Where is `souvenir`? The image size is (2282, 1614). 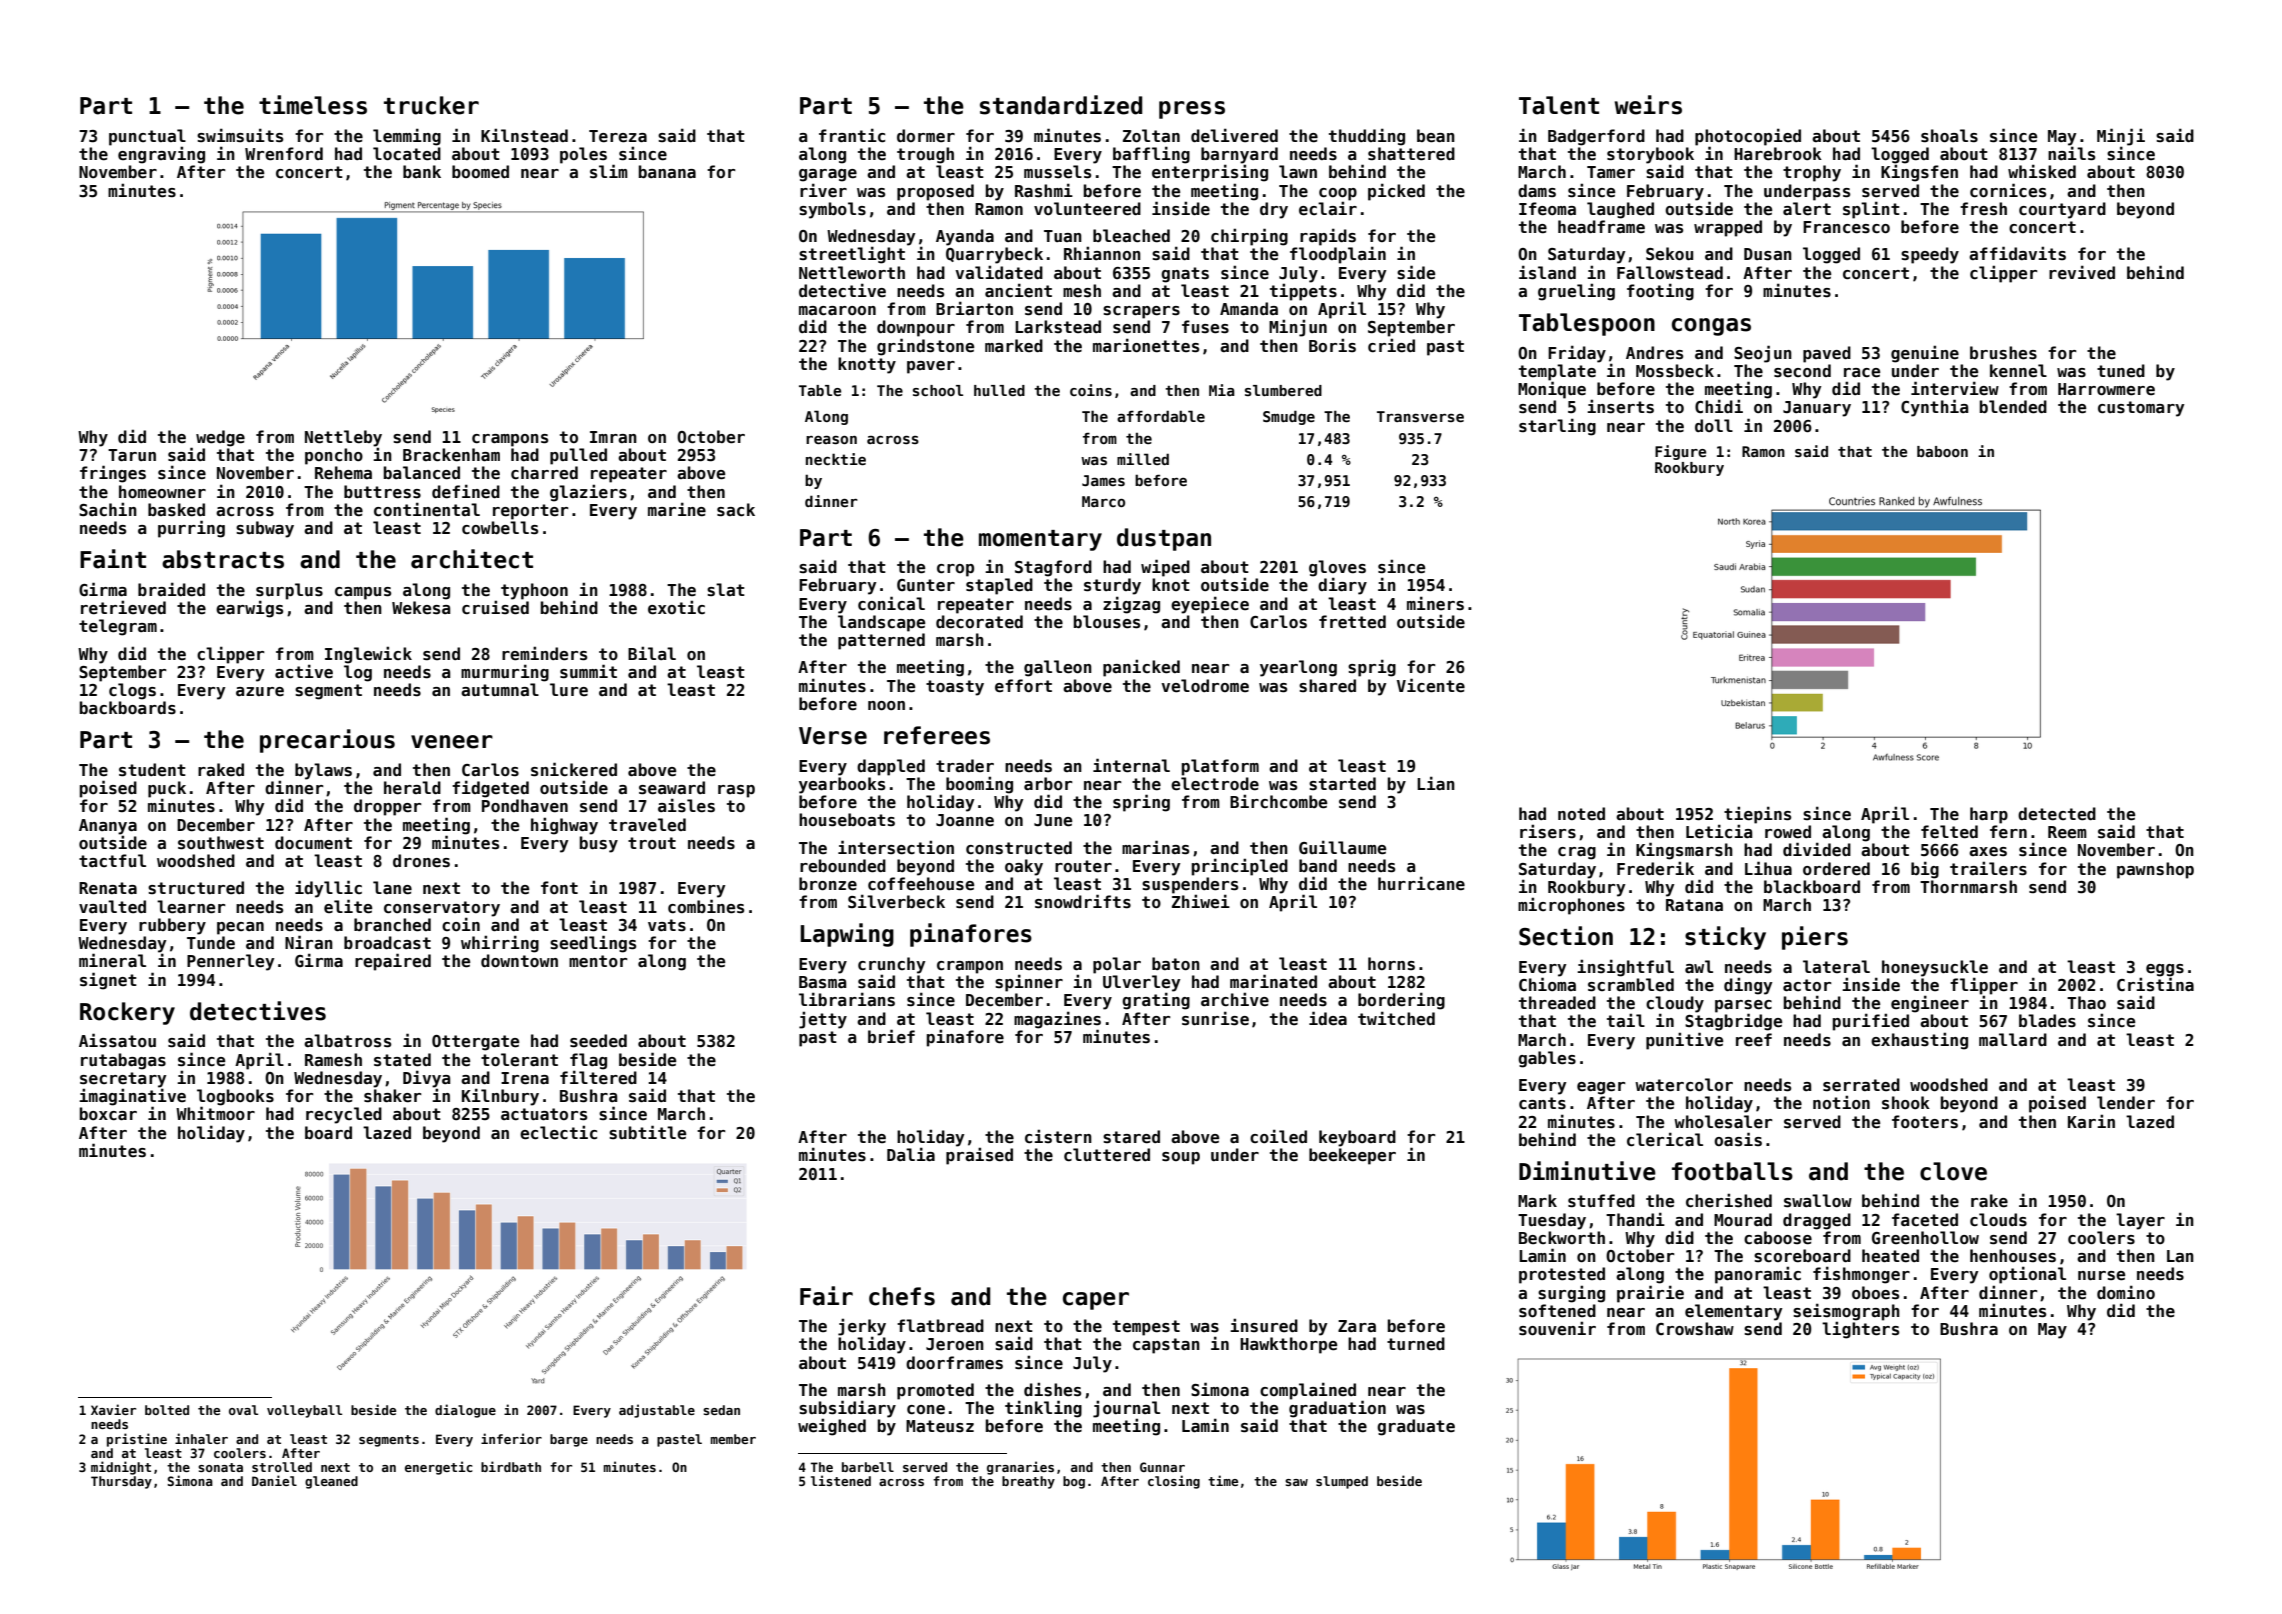 souvenir is located at coordinates (1557, 1328).
